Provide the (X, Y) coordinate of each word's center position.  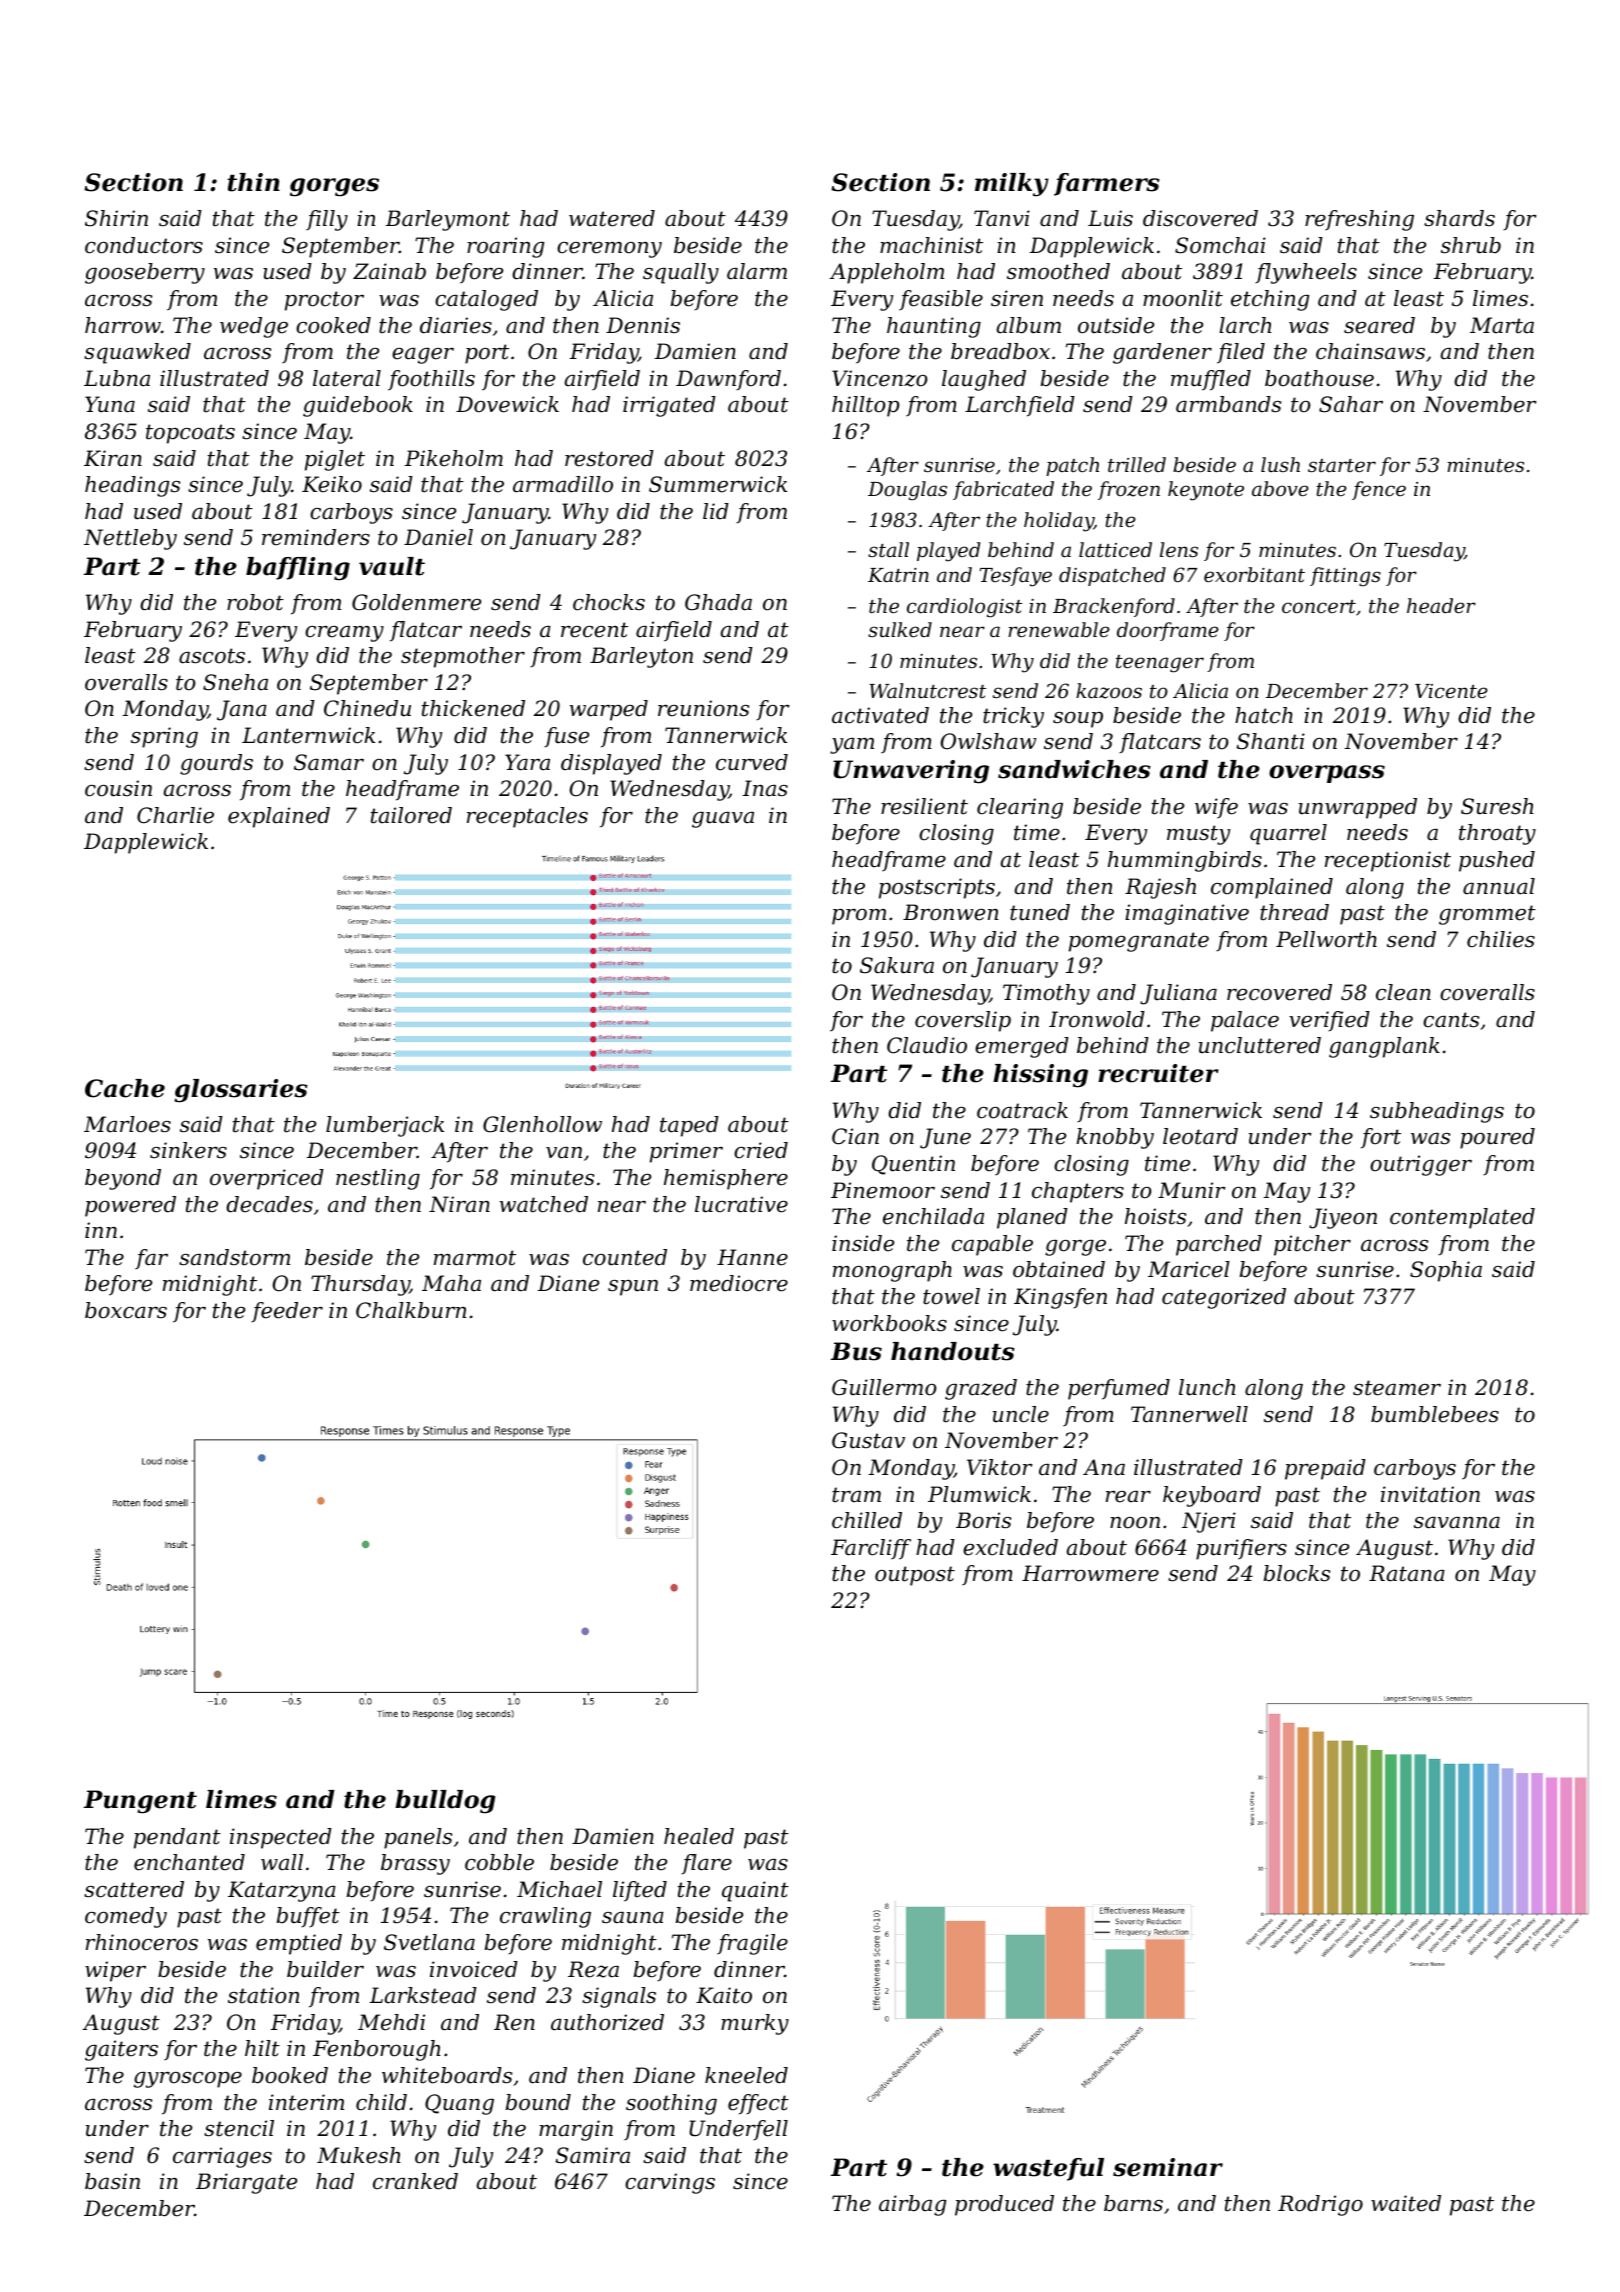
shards (1459, 218)
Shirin (116, 218)
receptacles (527, 817)
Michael (559, 1889)
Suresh (1497, 806)
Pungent (140, 1802)
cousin (118, 788)
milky (1012, 185)
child (381, 2102)
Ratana (1407, 1573)
